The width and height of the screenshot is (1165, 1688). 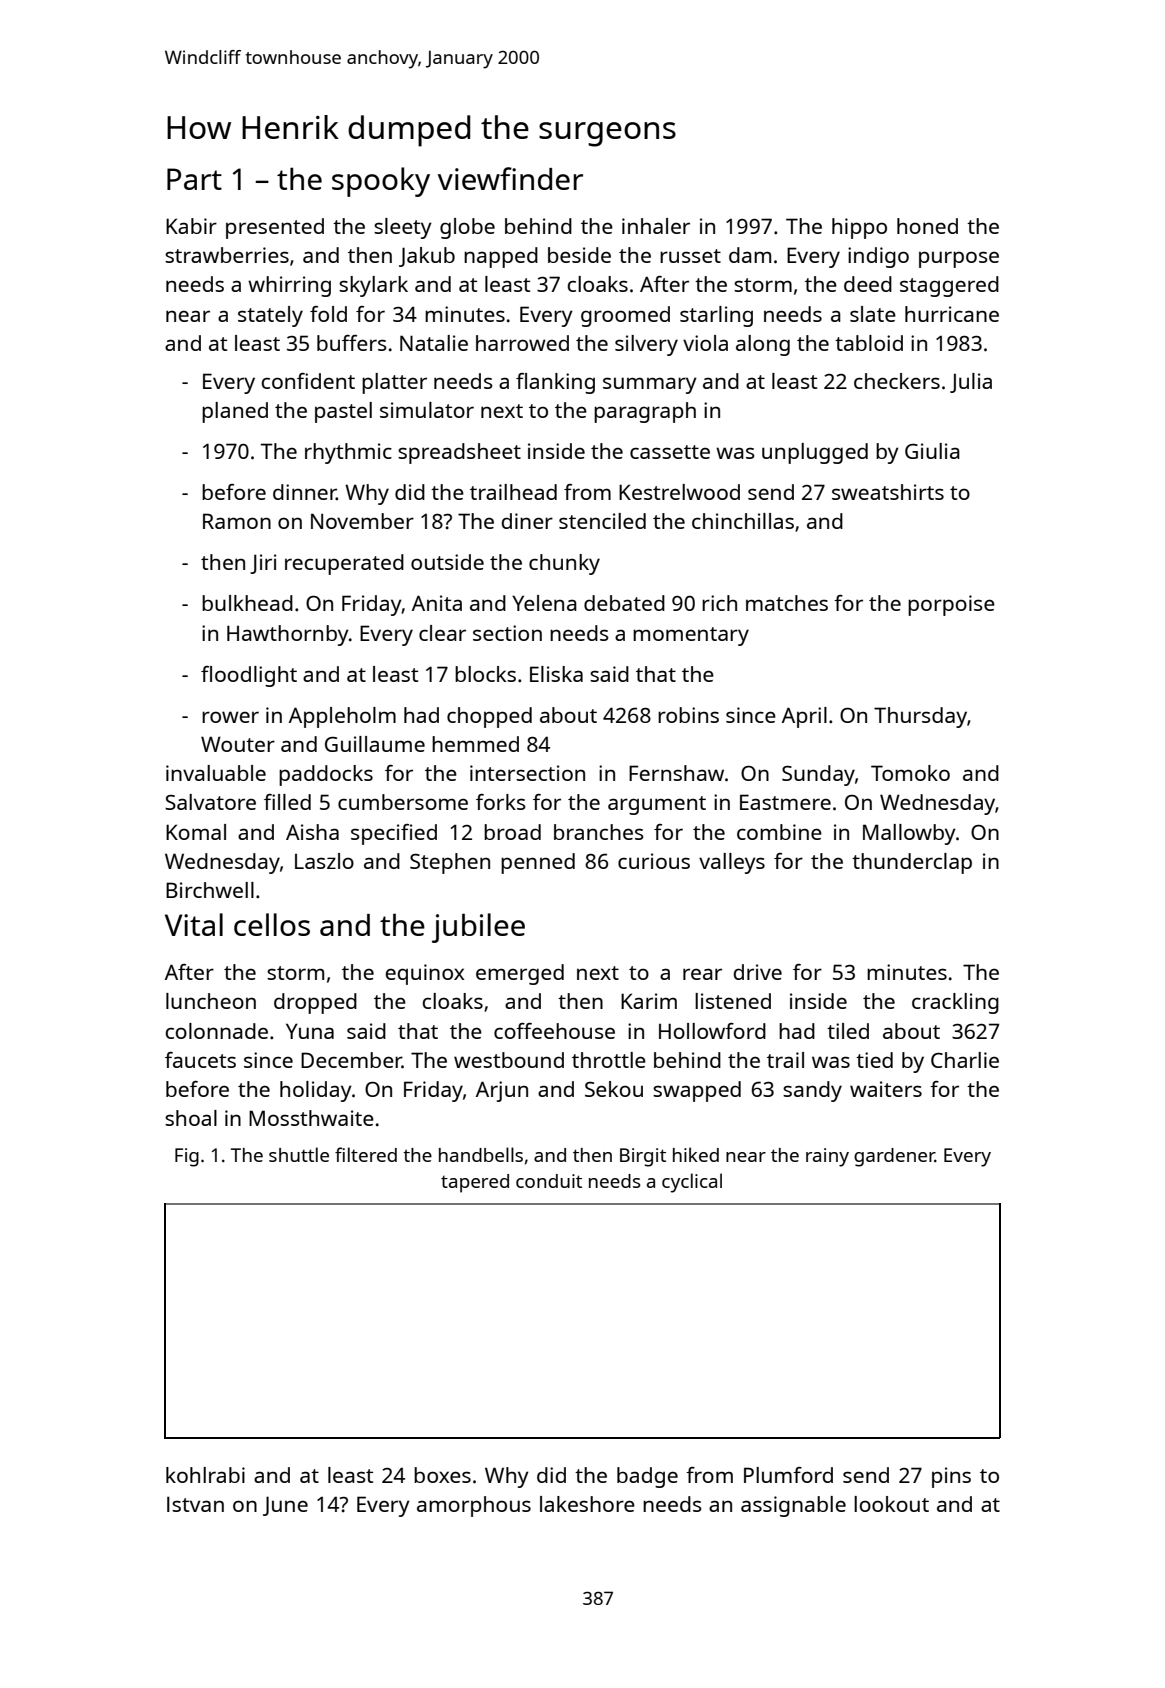 I want to click on cyclical, so click(x=692, y=1183).
